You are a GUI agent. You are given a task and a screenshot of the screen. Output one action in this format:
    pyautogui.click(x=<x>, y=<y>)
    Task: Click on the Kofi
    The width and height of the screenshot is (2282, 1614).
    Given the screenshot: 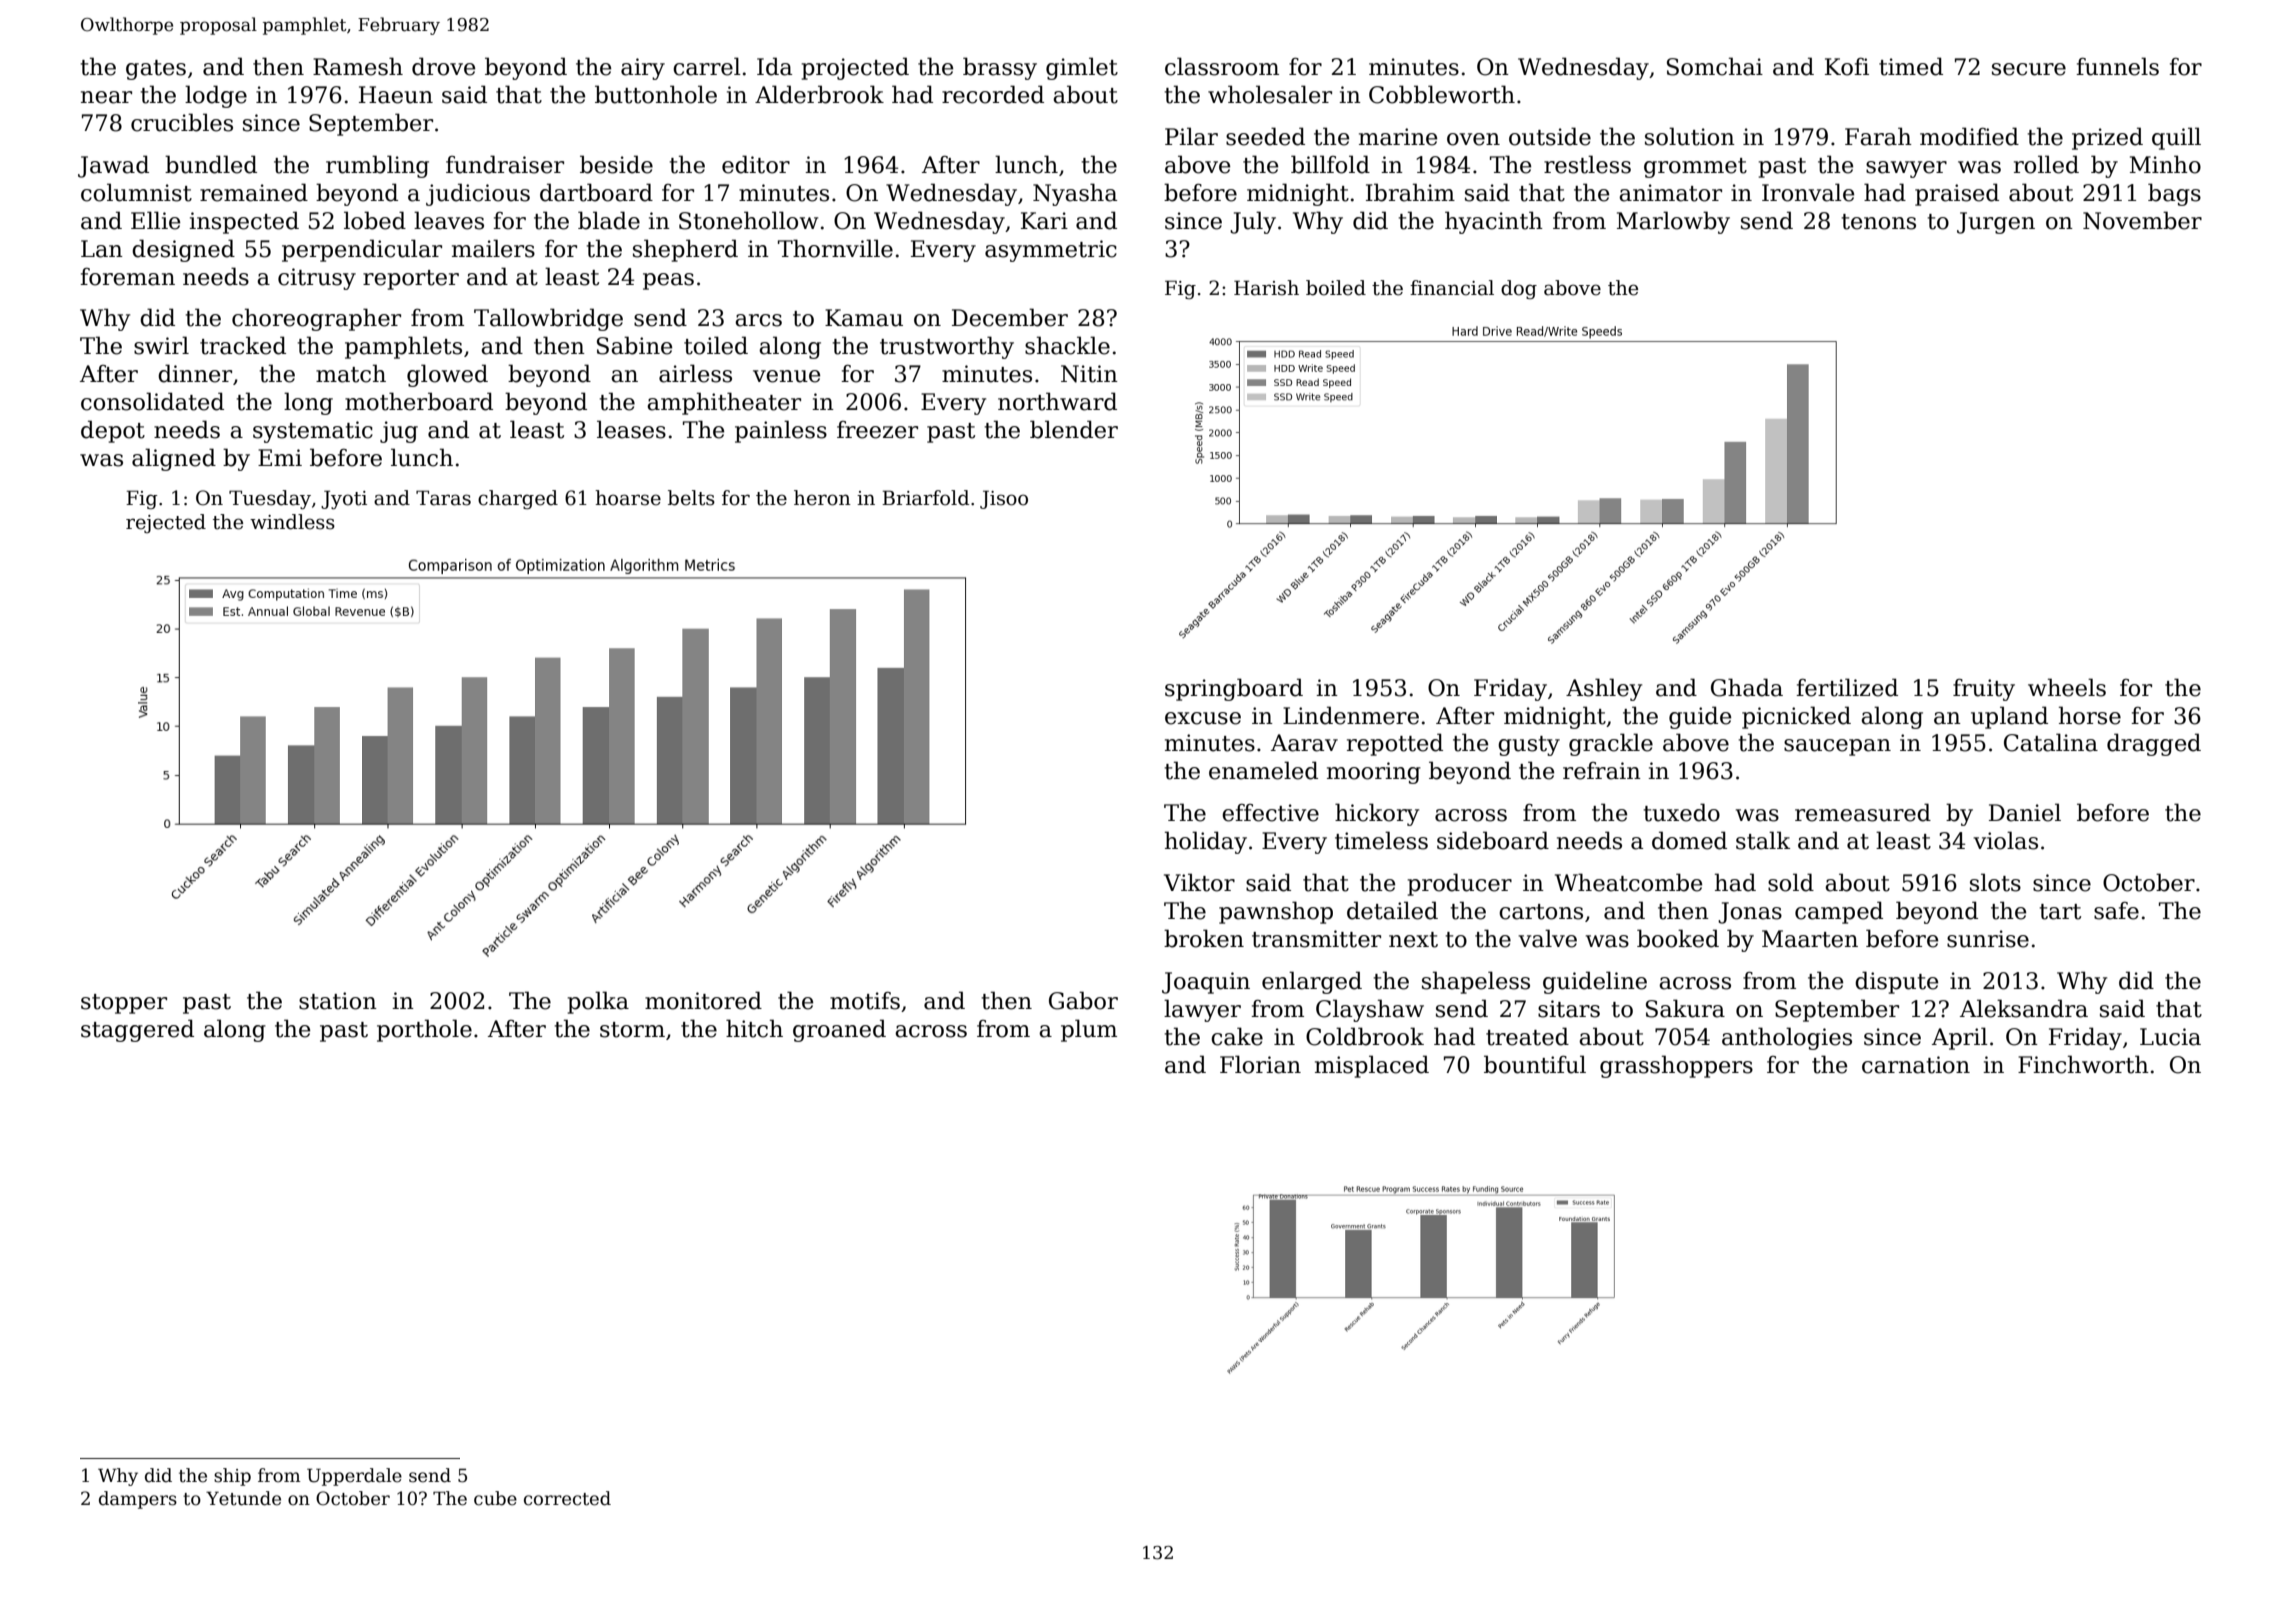 What is the action you would take?
    pyautogui.click(x=1847, y=67)
